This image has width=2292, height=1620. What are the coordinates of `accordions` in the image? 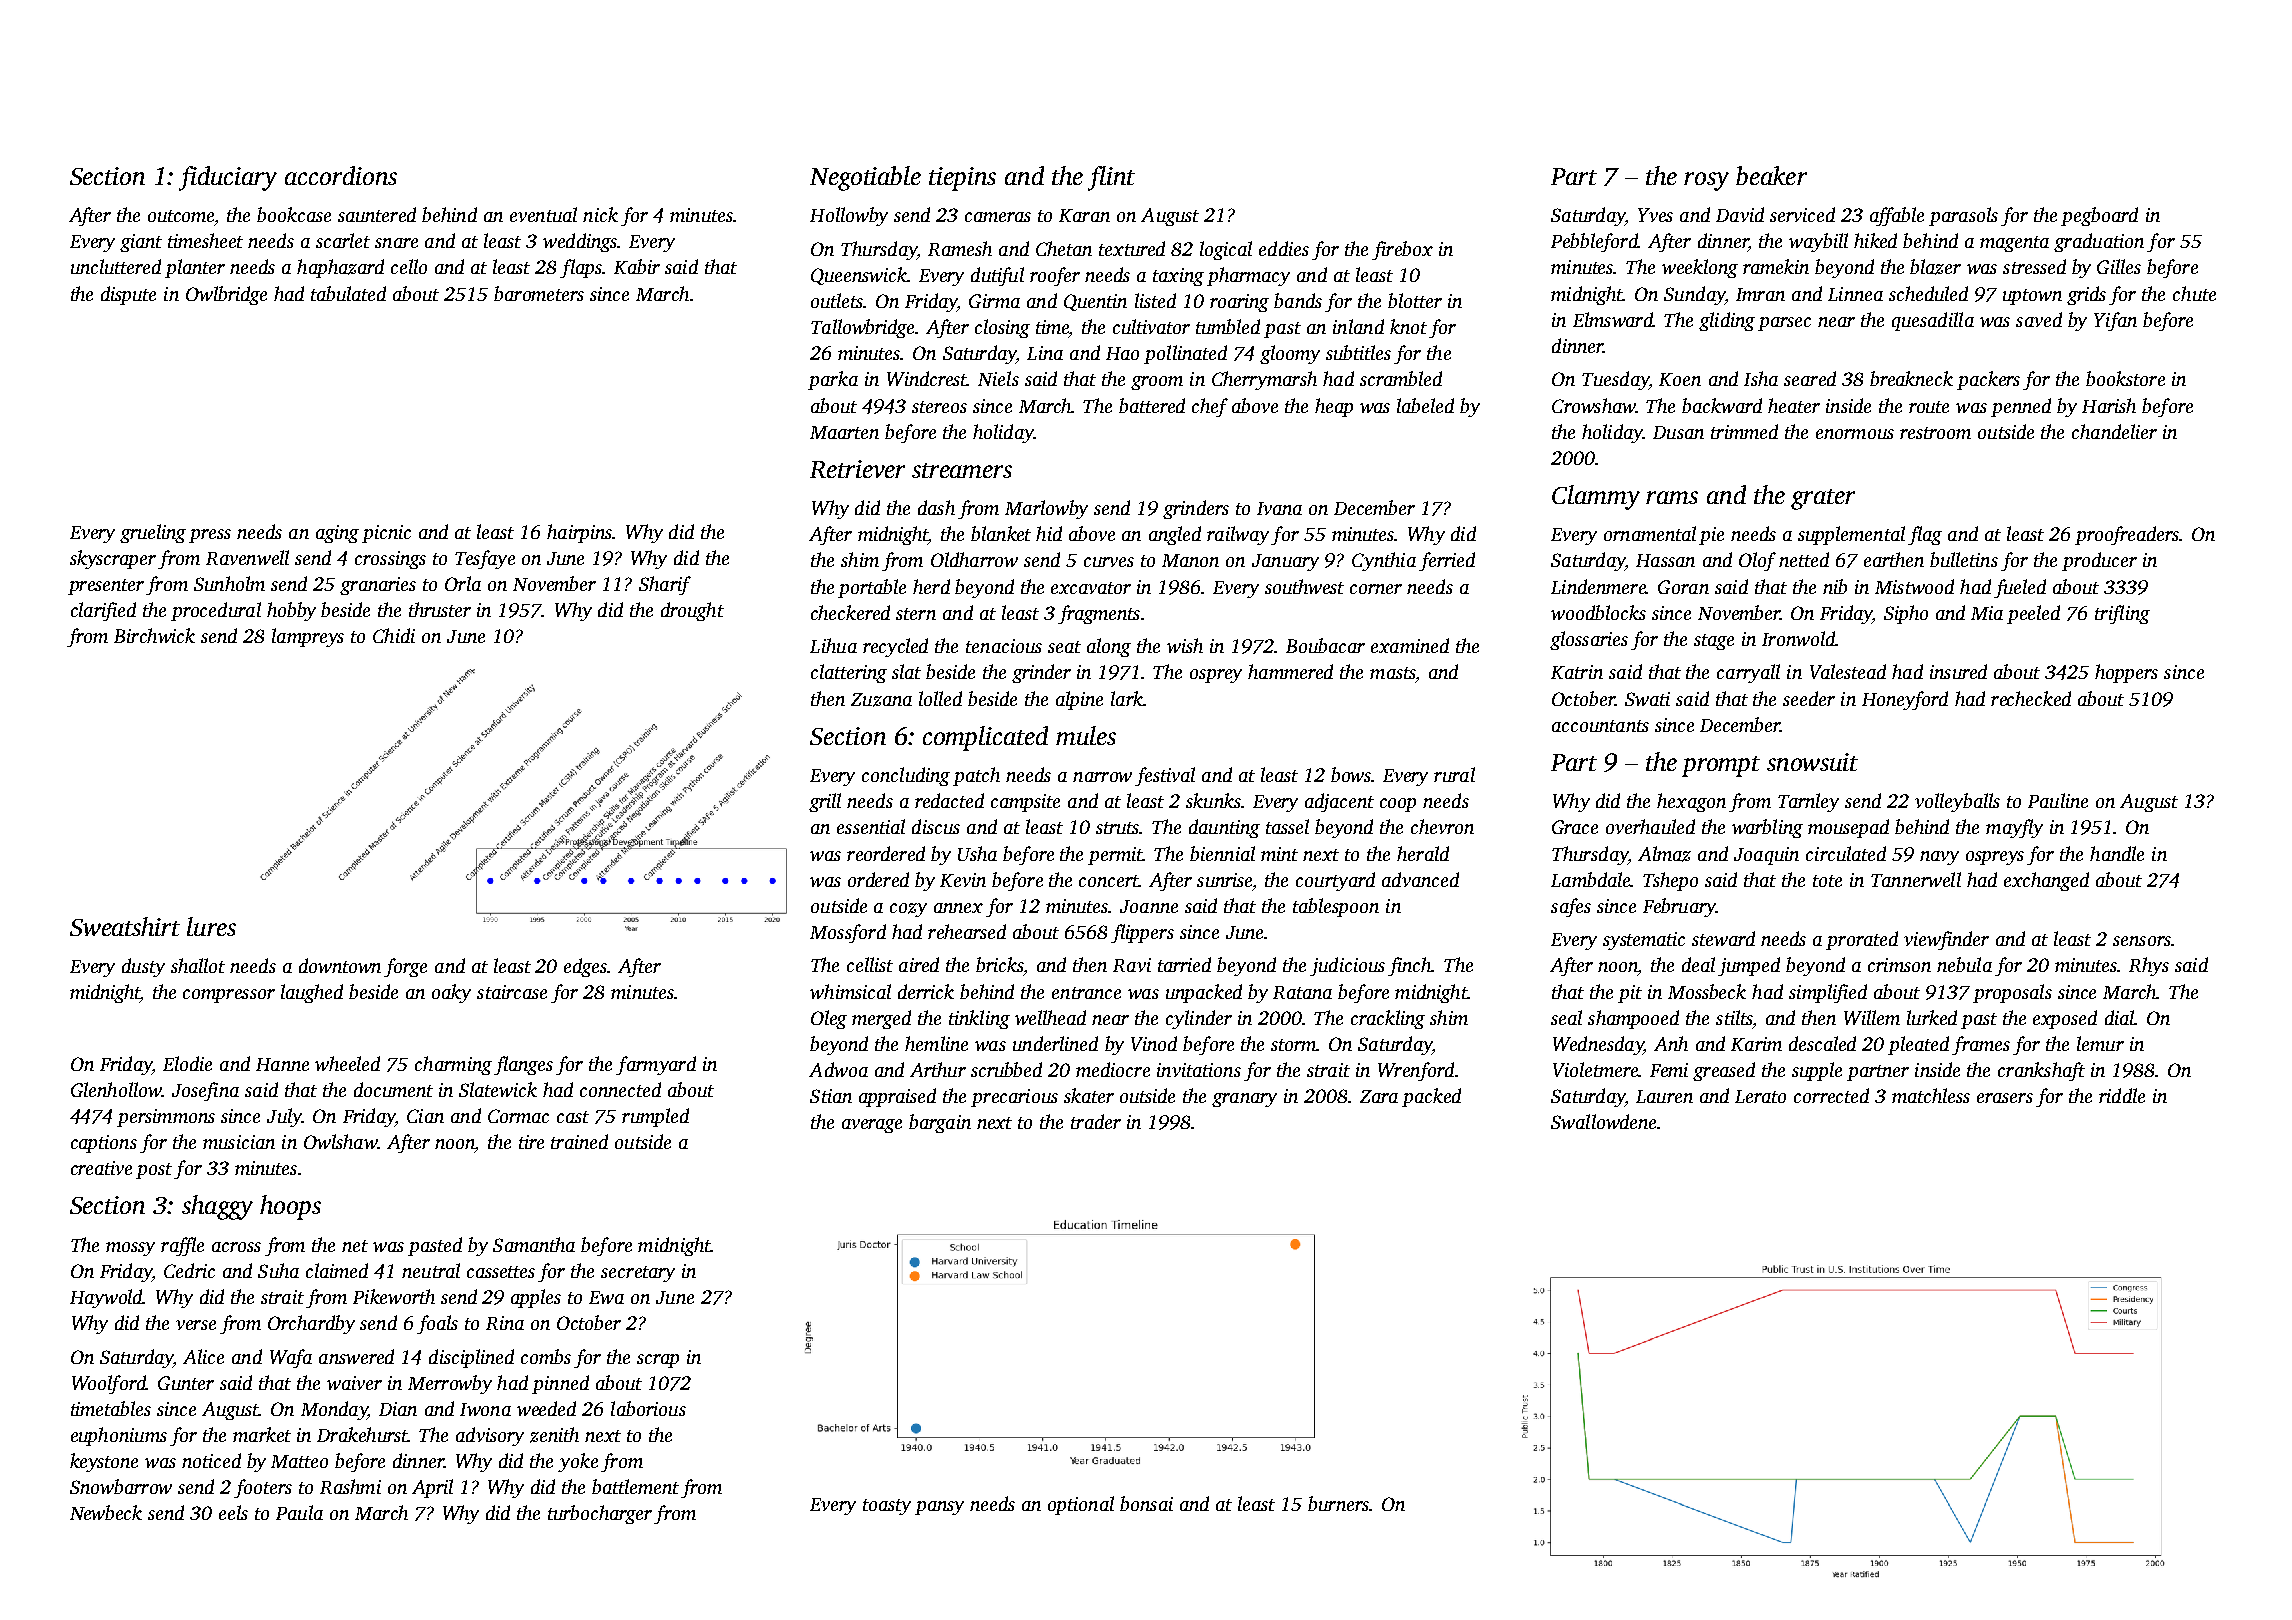 It's located at (341, 175).
